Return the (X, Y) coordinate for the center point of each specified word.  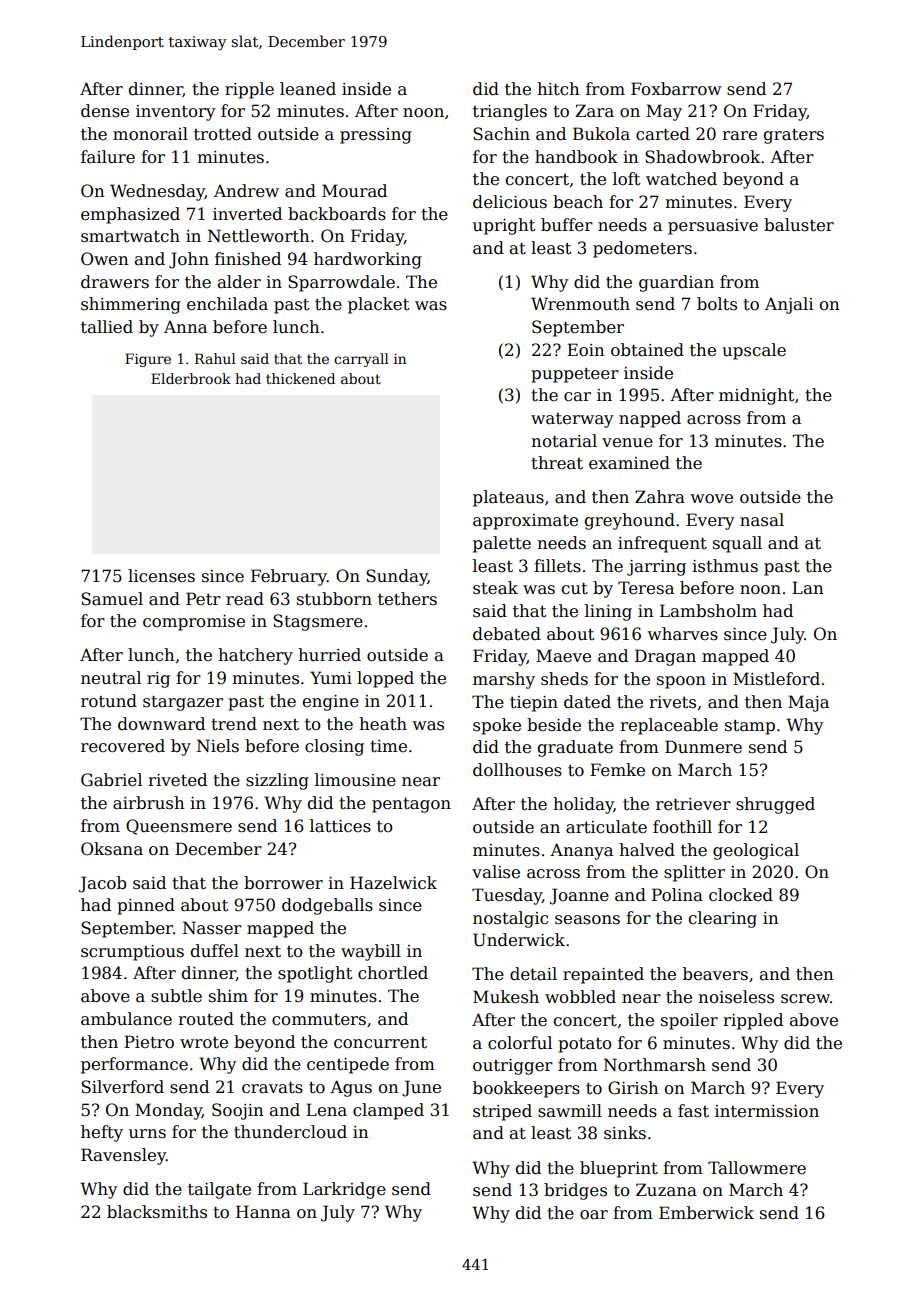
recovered (123, 746)
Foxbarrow (676, 89)
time (388, 746)
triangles (510, 112)
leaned (308, 89)
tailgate (219, 1190)
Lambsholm (708, 611)
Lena (326, 1110)
